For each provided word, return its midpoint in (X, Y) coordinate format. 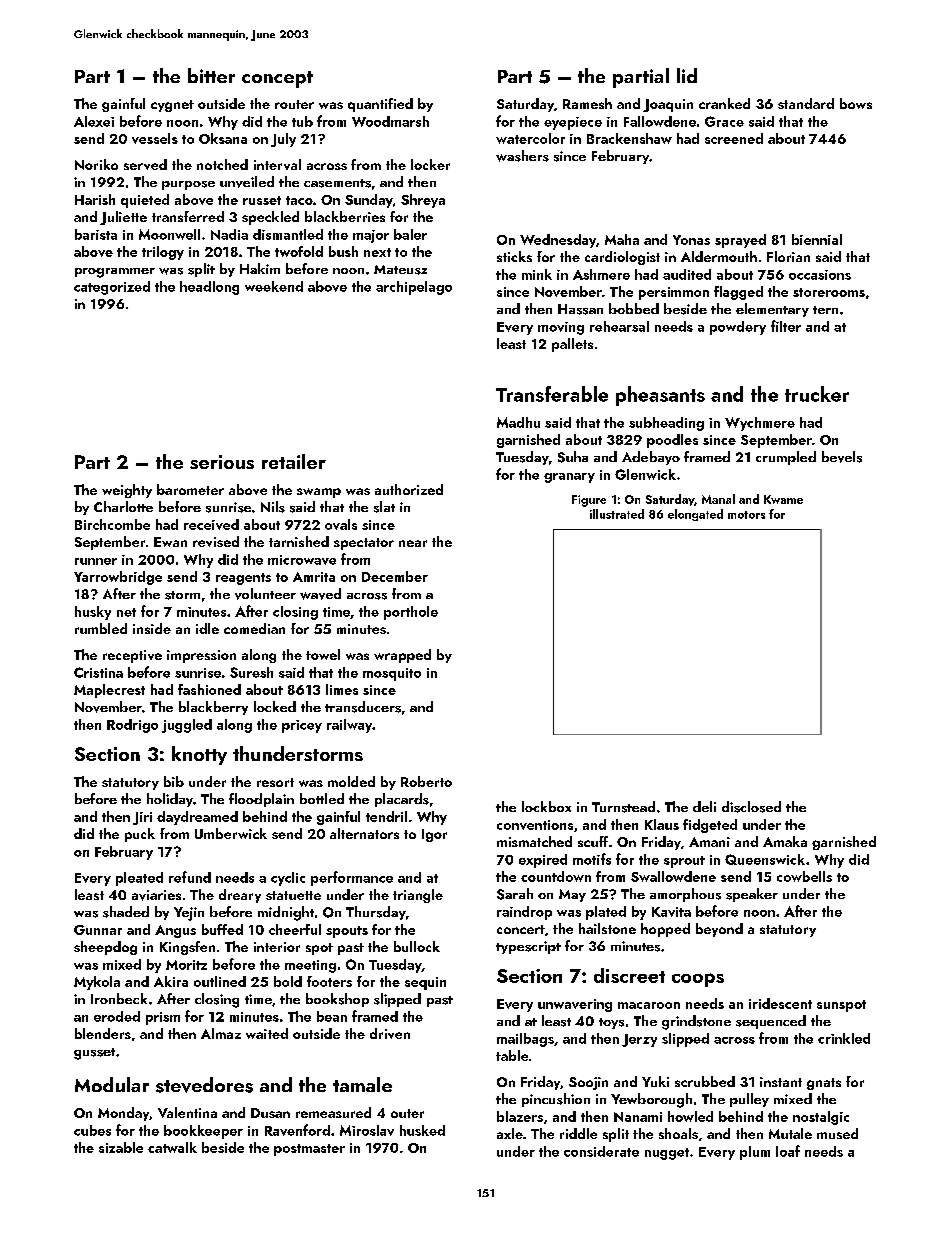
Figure (589, 501)
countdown (556, 876)
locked (275, 706)
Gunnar (98, 930)
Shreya (423, 201)
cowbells (804, 876)
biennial (817, 239)
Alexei (94, 121)
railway (349, 726)
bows (856, 103)
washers (522, 156)
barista (96, 234)
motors (746, 515)
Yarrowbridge (118, 578)
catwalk (172, 1147)
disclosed (751, 807)
